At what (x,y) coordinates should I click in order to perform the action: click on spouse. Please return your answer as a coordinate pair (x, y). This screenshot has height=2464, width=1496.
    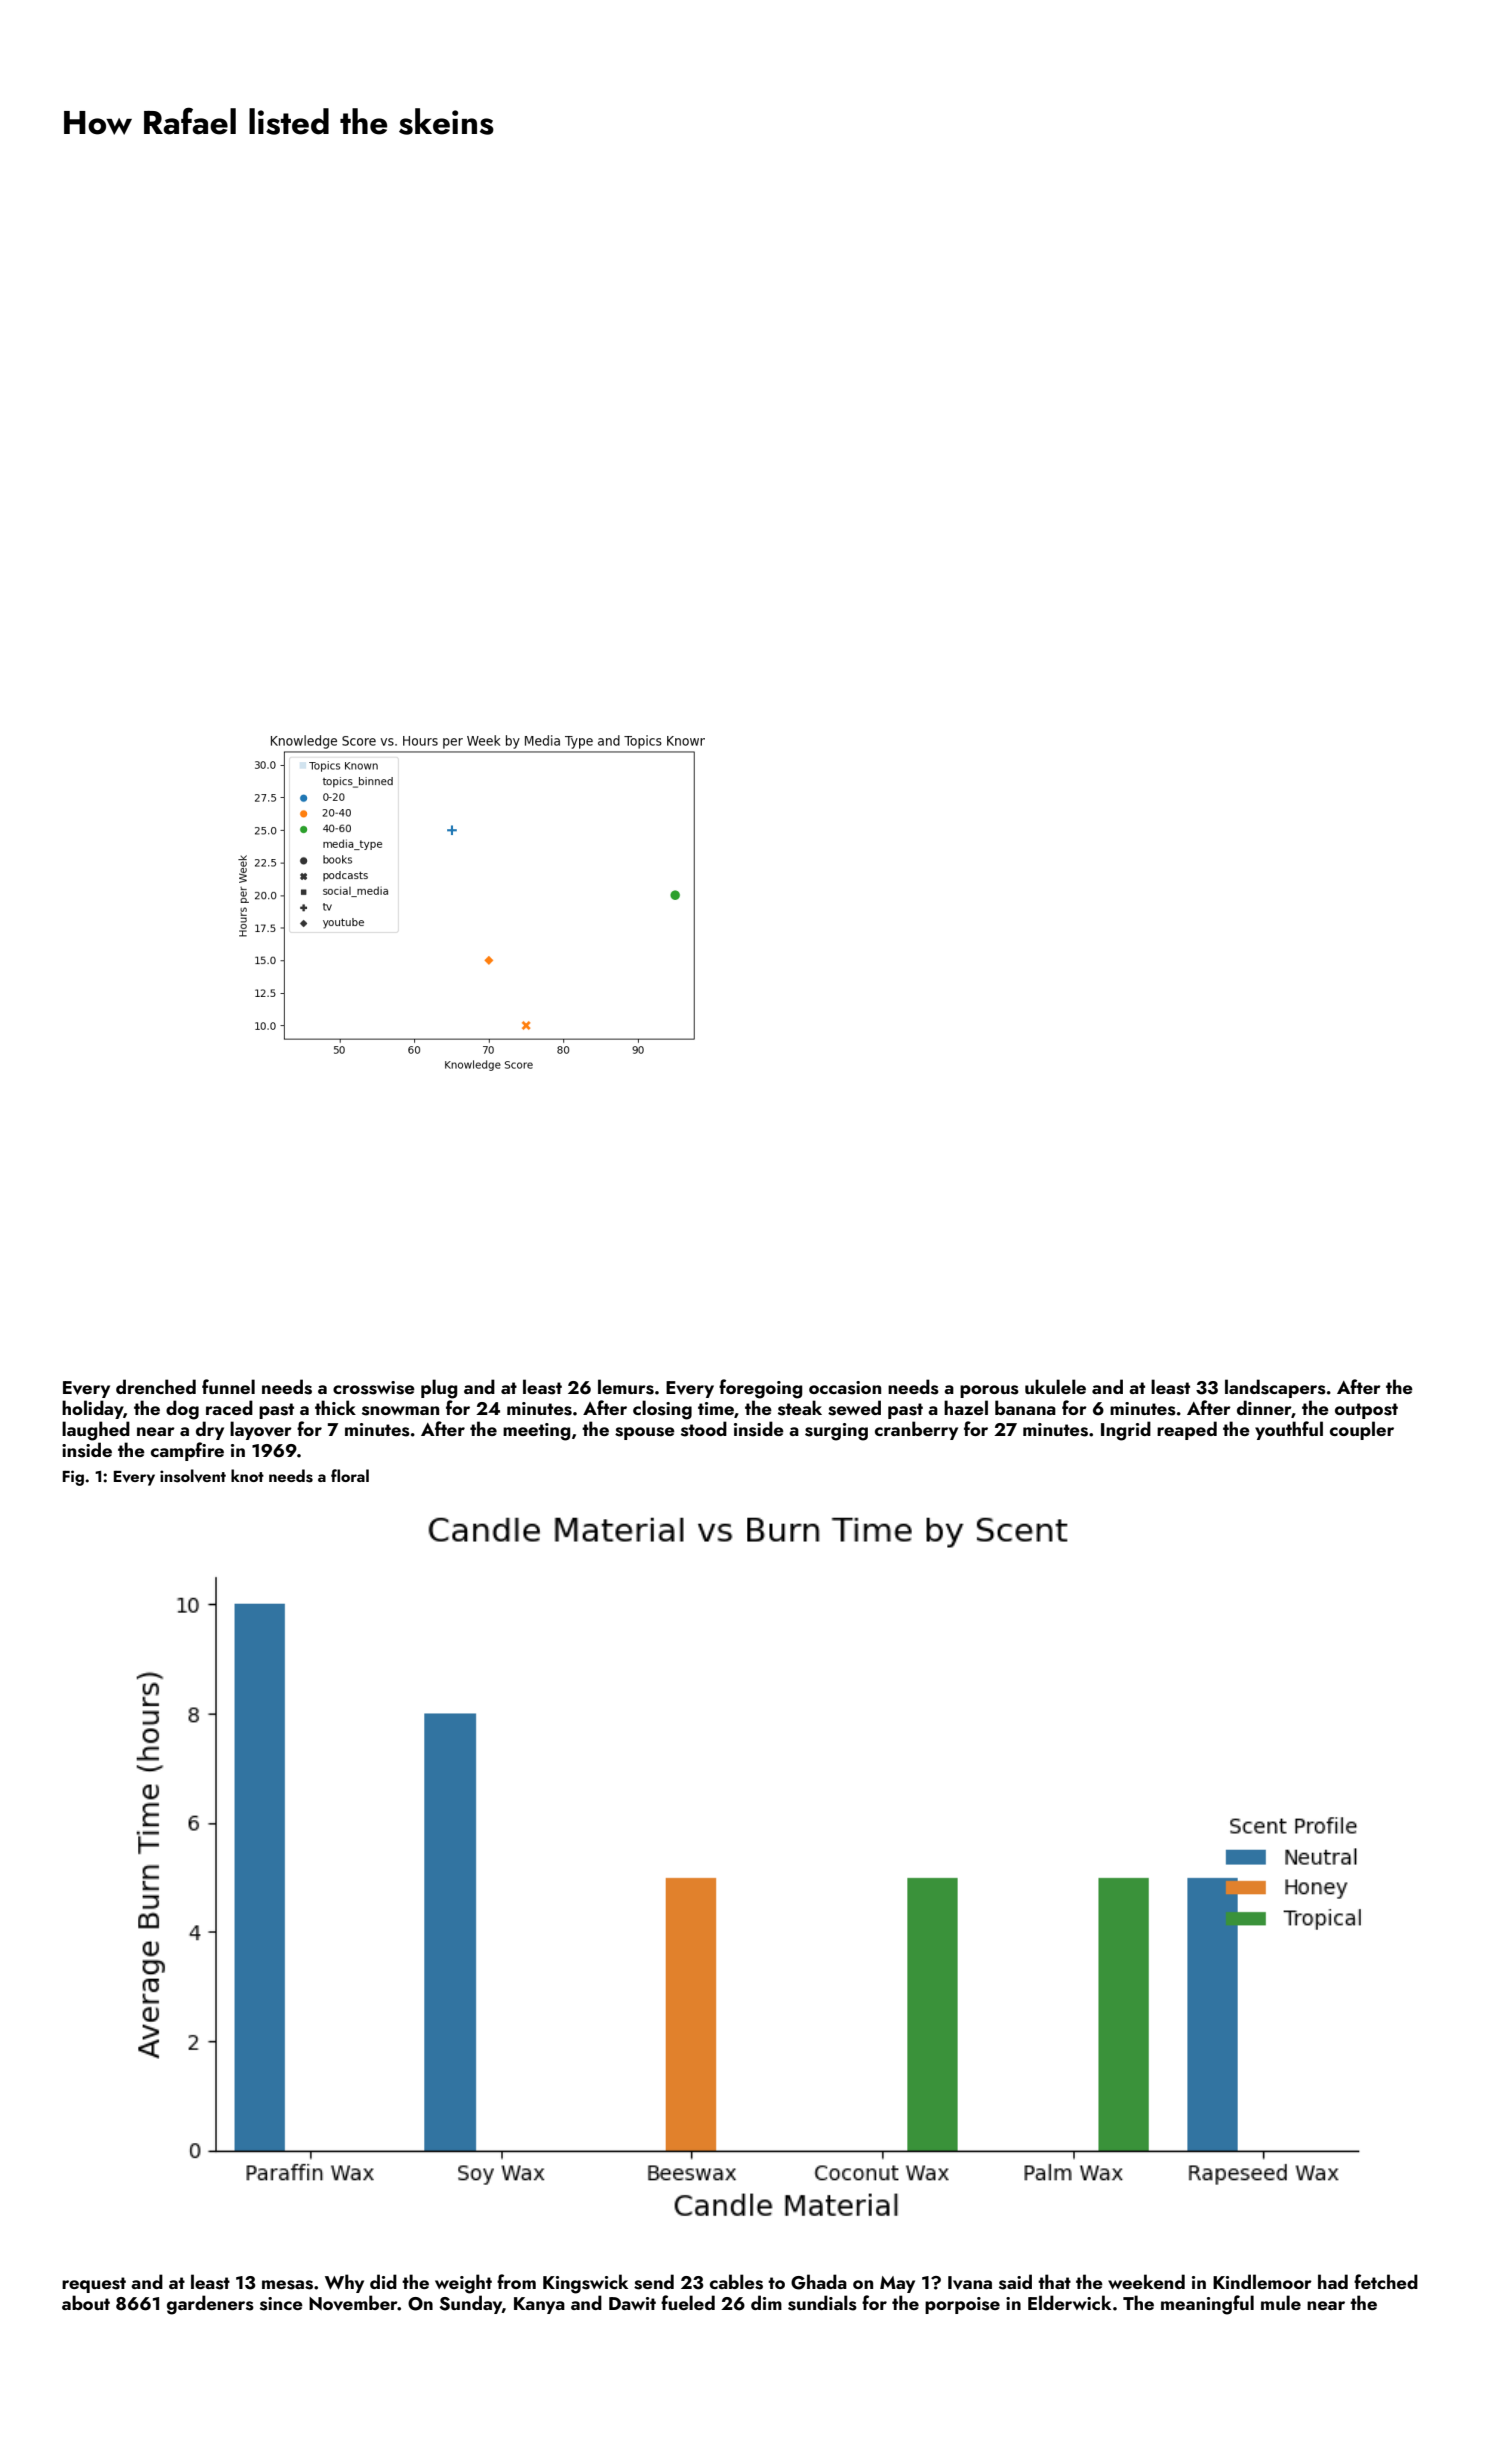
    Looking at the image, I should click on (645, 1433).
